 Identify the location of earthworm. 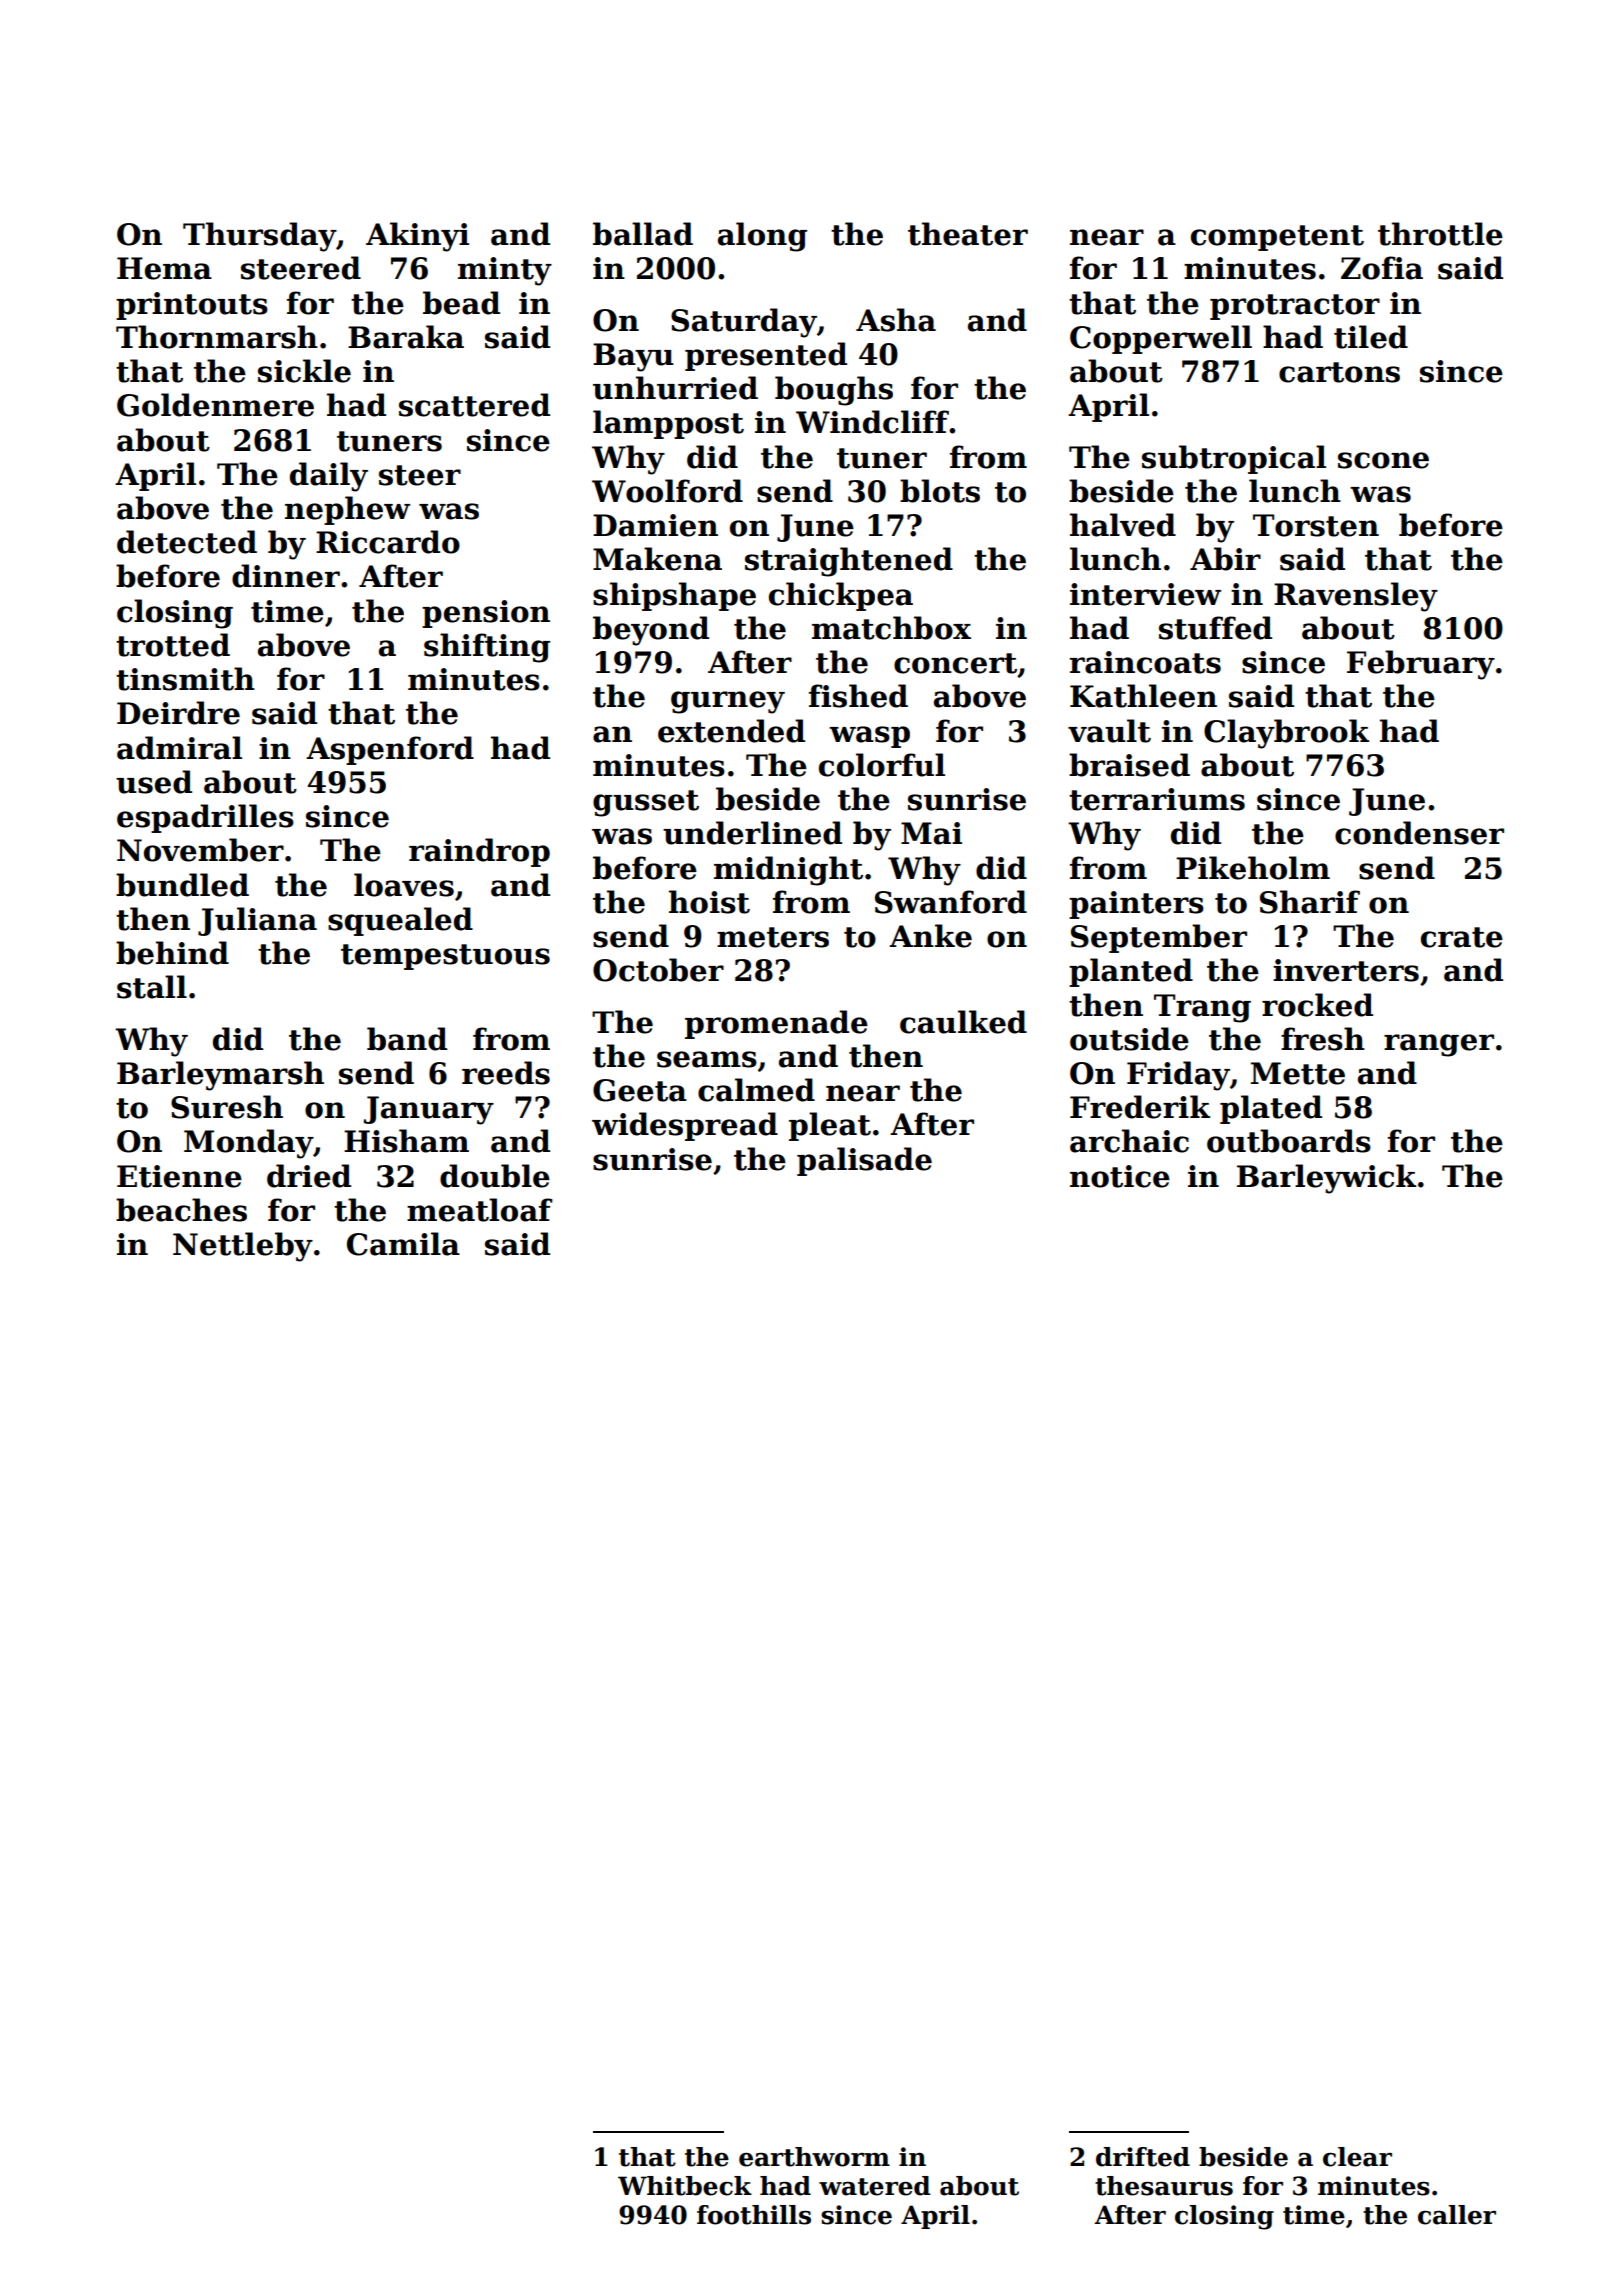
(814, 2157).
